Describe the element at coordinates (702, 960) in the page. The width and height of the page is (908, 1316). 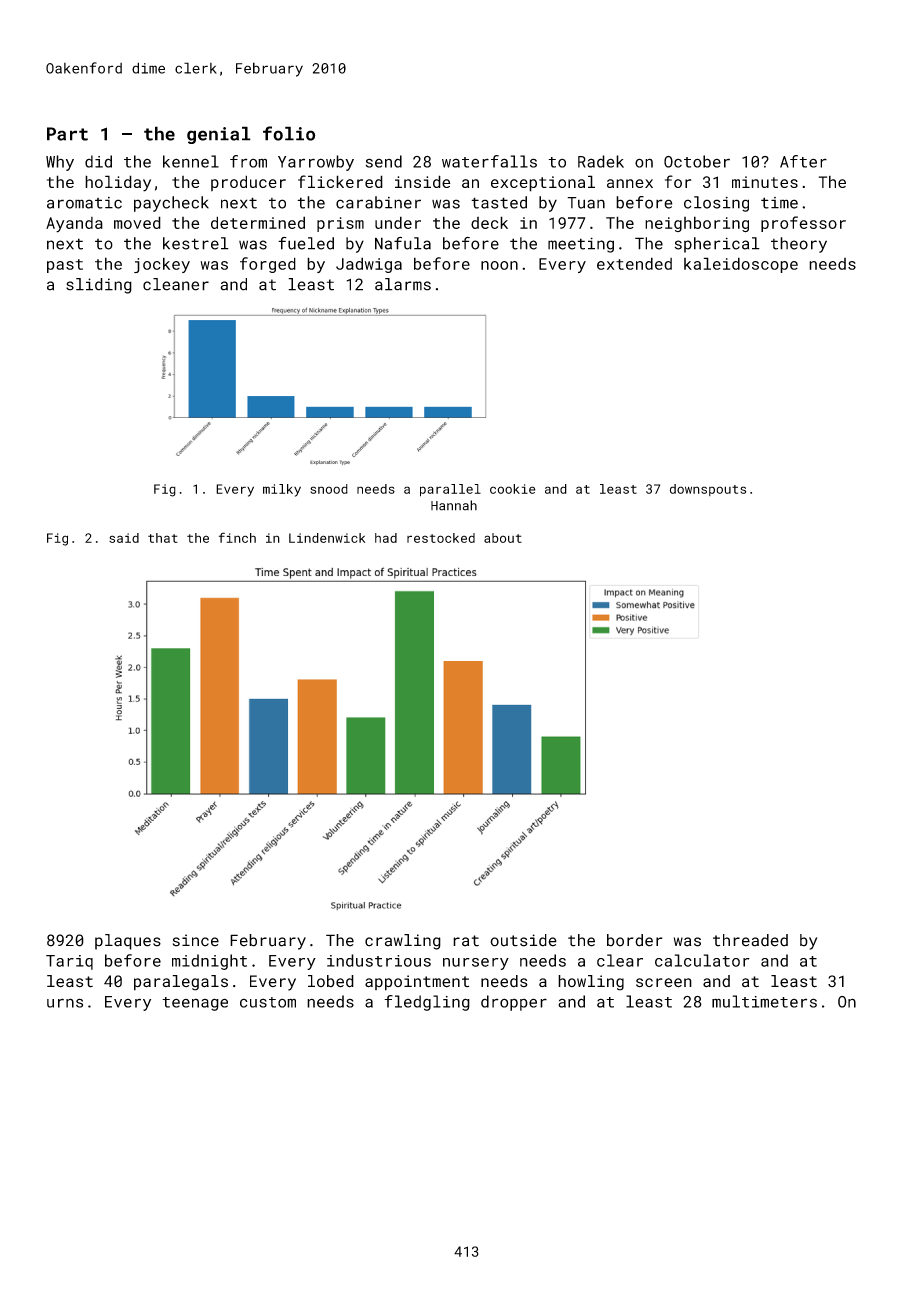
I see `calculator` at that location.
